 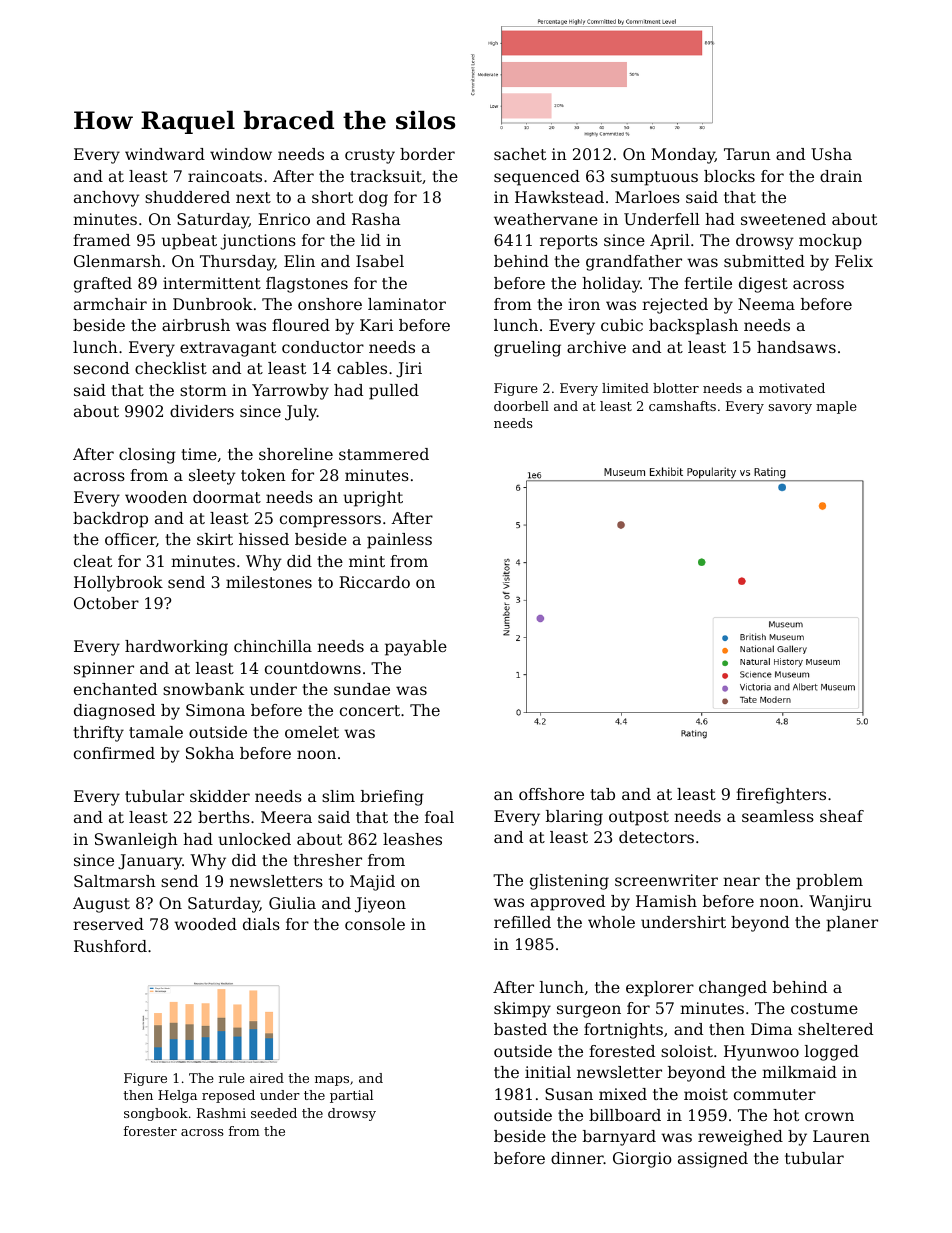 What do you see at coordinates (522, 1010) in the screenshot?
I see `skimpy` at bounding box center [522, 1010].
